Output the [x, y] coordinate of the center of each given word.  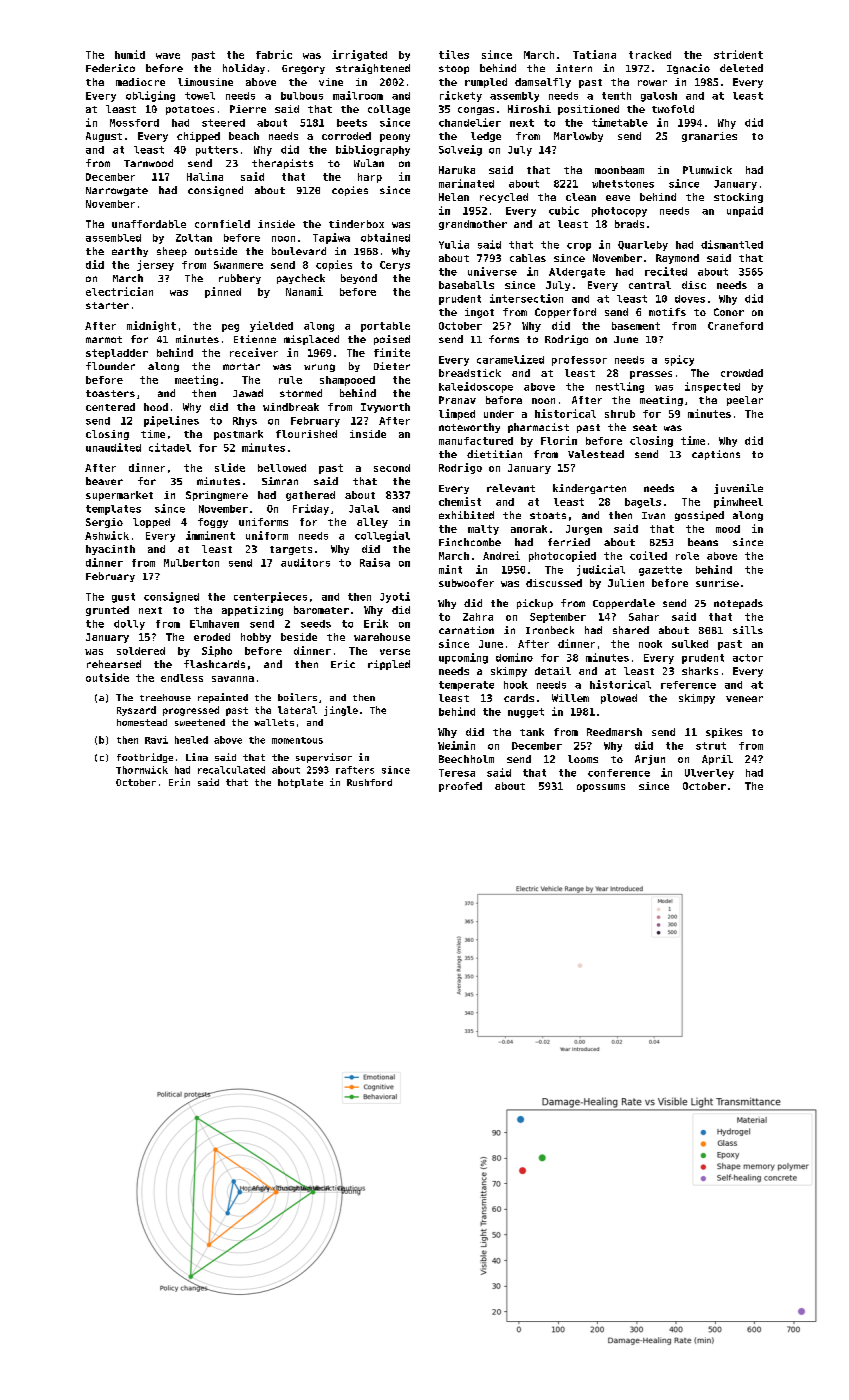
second [392, 468]
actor [748, 658]
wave [168, 56]
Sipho [217, 651]
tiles [454, 54]
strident [738, 54]
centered [110, 407]
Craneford [735, 326]
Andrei [501, 555]
